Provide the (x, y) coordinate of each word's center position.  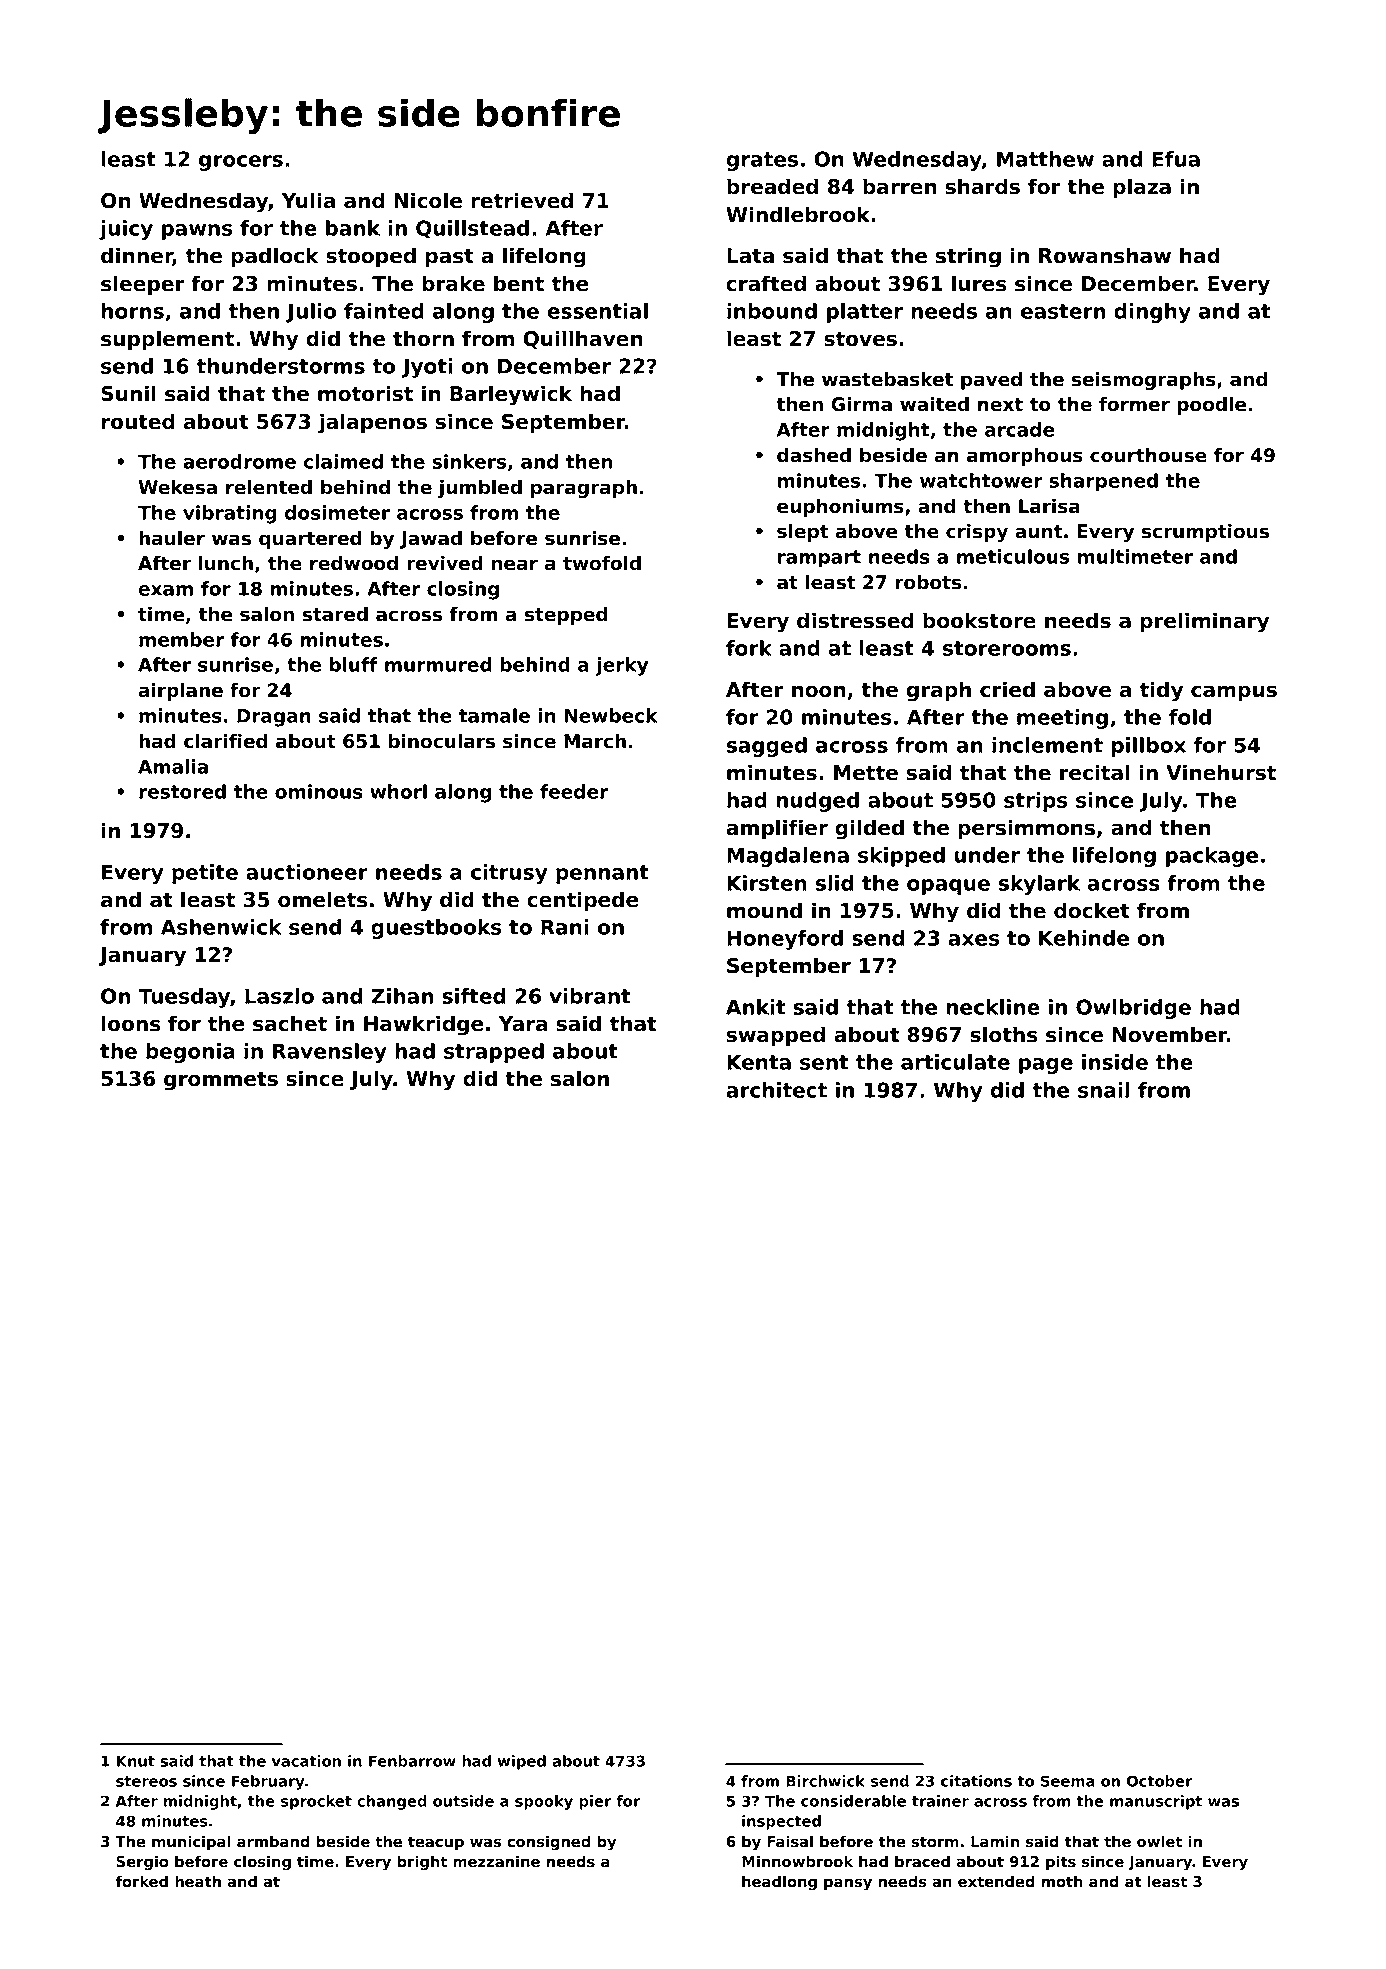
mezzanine (496, 1861)
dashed (814, 455)
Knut (136, 1761)
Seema (1068, 1781)
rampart (819, 559)
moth (1062, 1881)
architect (776, 1090)
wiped (522, 1762)
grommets (221, 1081)
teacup (436, 1843)
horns (133, 311)
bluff (354, 664)
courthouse (1148, 455)
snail (1103, 1090)
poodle (1211, 406)
